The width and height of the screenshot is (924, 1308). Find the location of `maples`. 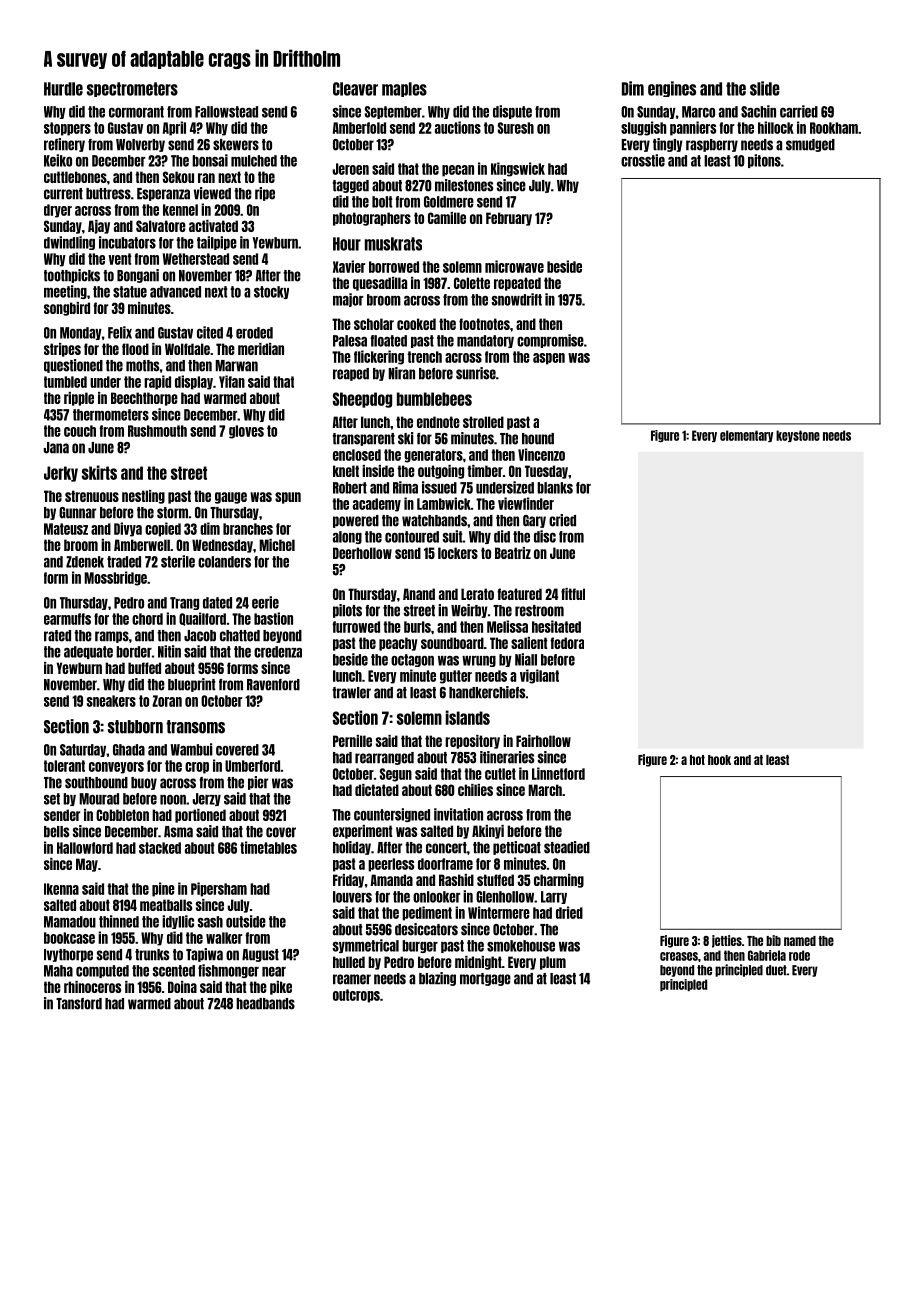

maples is located at coordinates (404, 89).
